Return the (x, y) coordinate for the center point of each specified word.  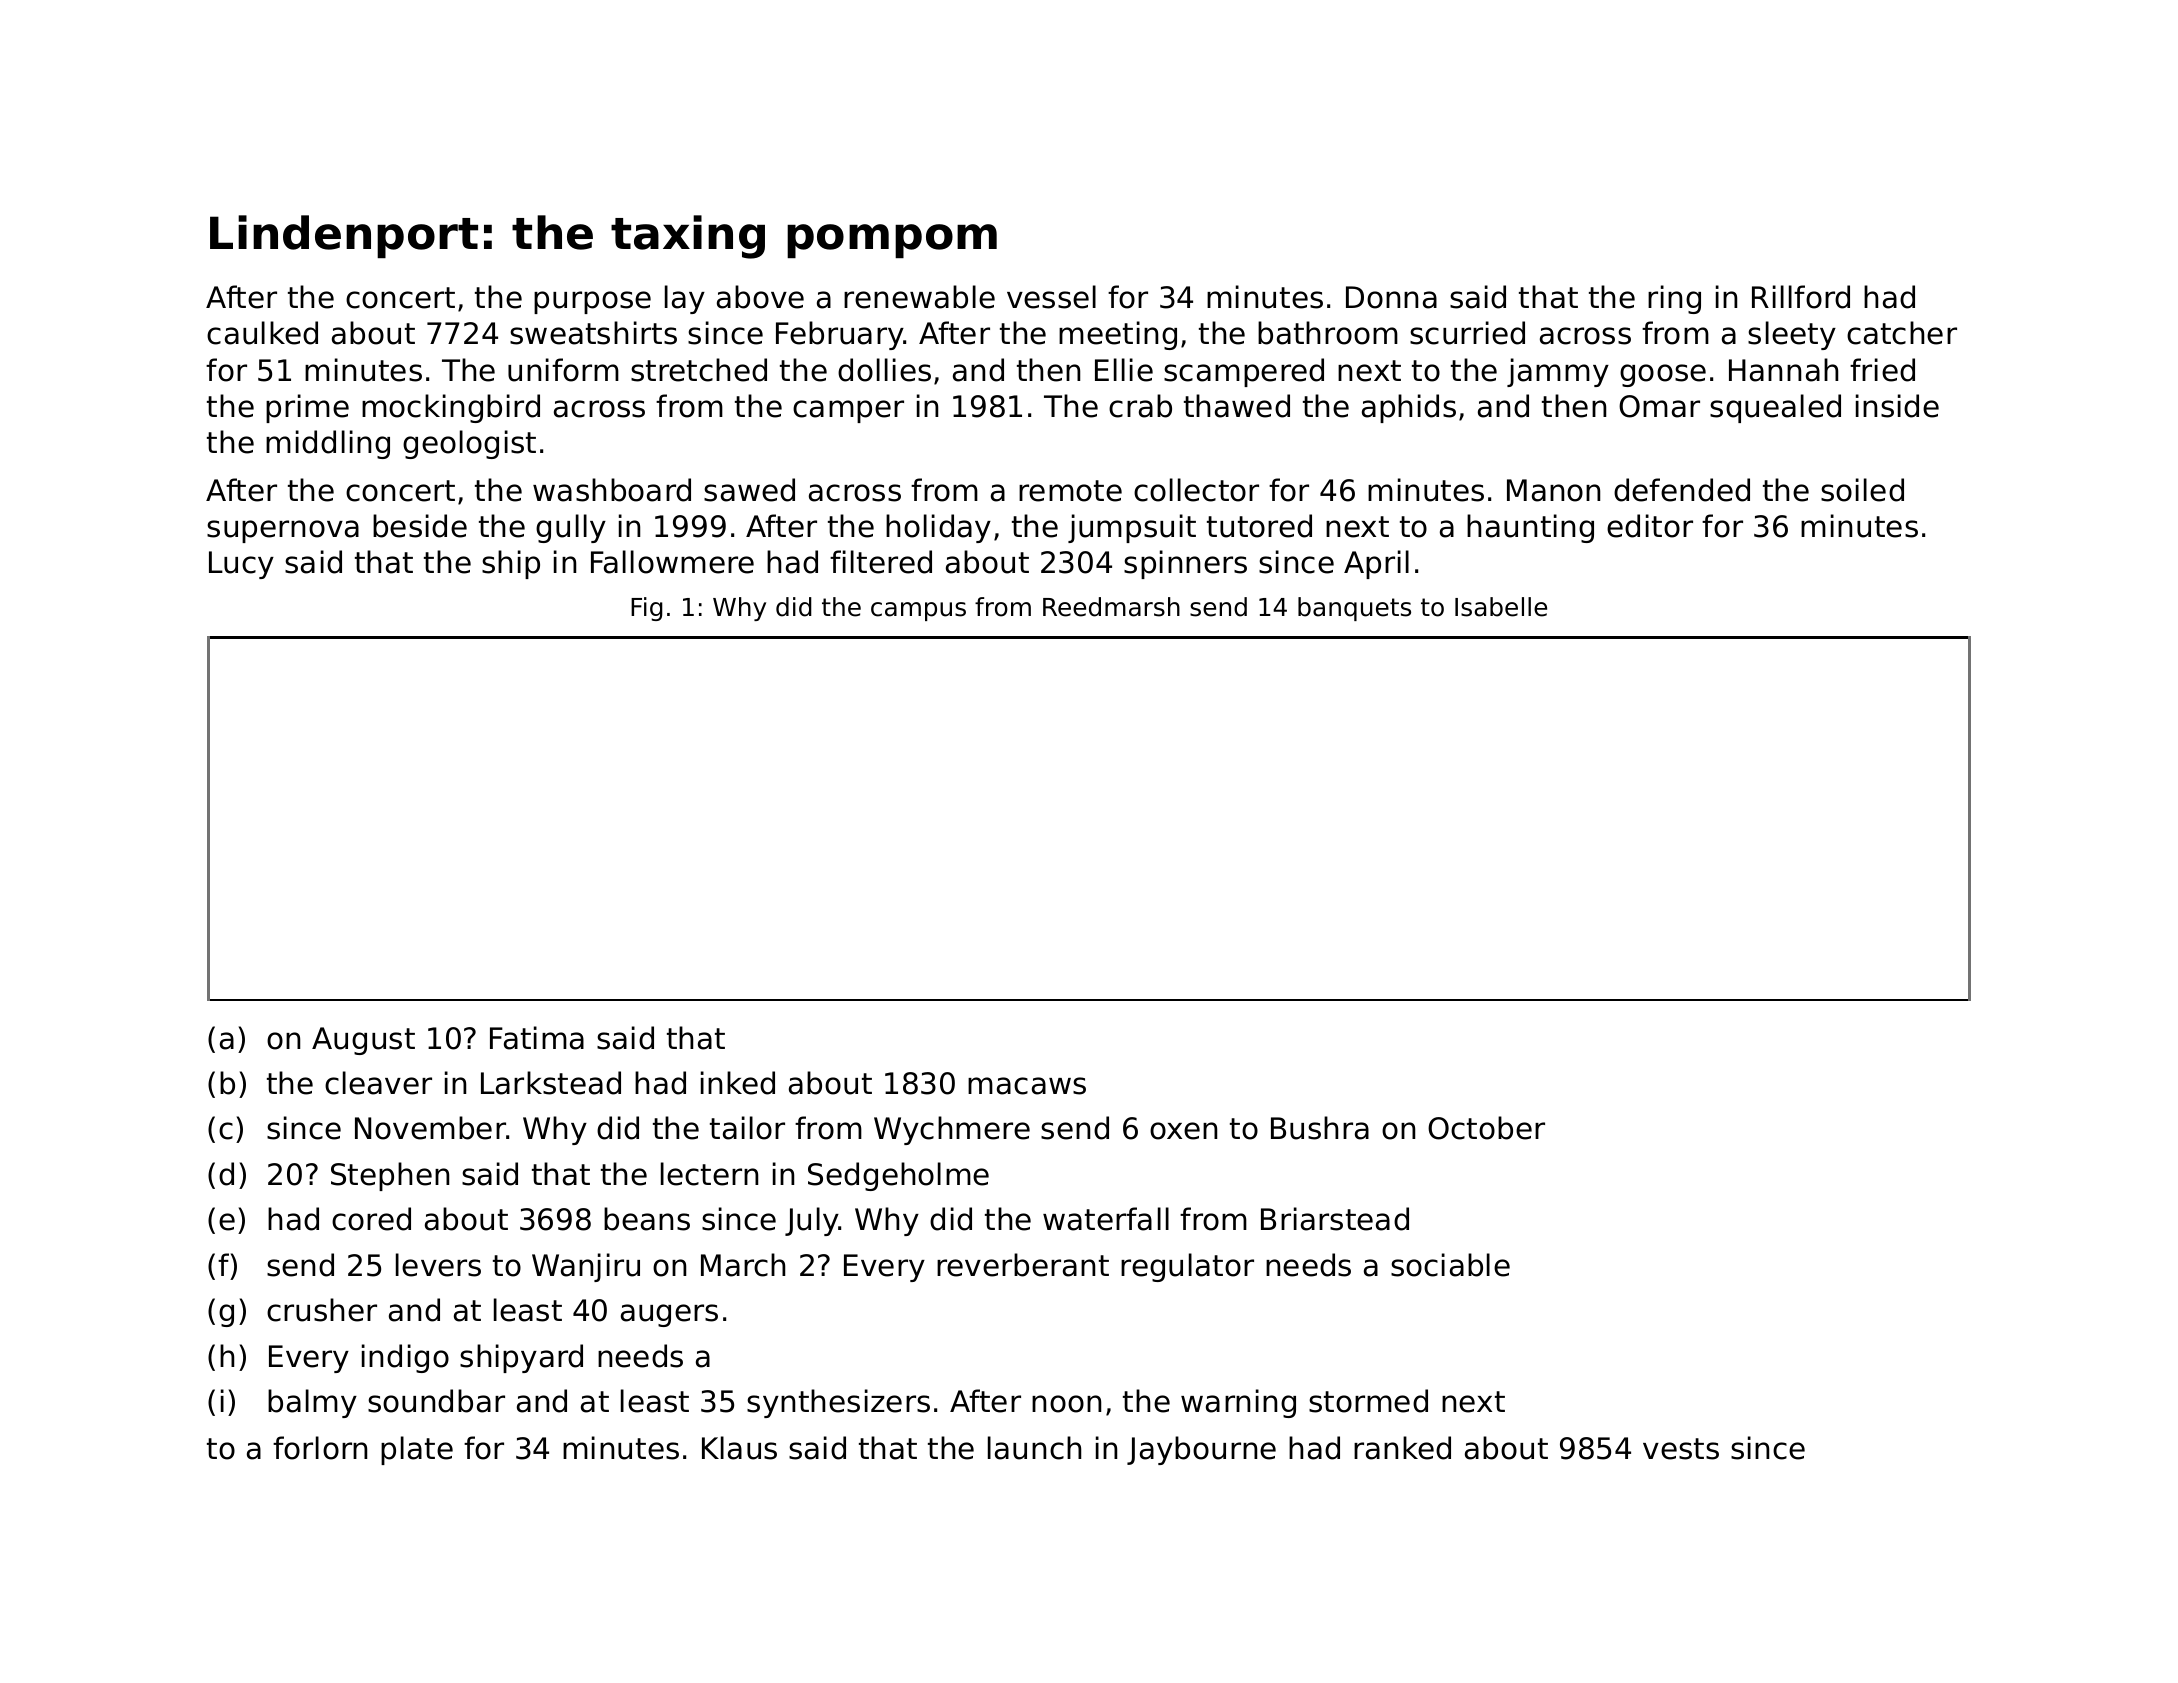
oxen (1183, 1131)
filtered (881, 562)
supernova (283, 531)
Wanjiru (586, 1267)
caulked (262, 333)
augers (669, 1315)
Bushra (1320, 1128)
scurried (1467, 333)
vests (1681, 1449)
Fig (647, 609)
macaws (1027, 1086)
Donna (1391, 297)
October (1486, 1128)
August (363, 1041)
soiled (1862, 490)
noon (1066, 1404)
